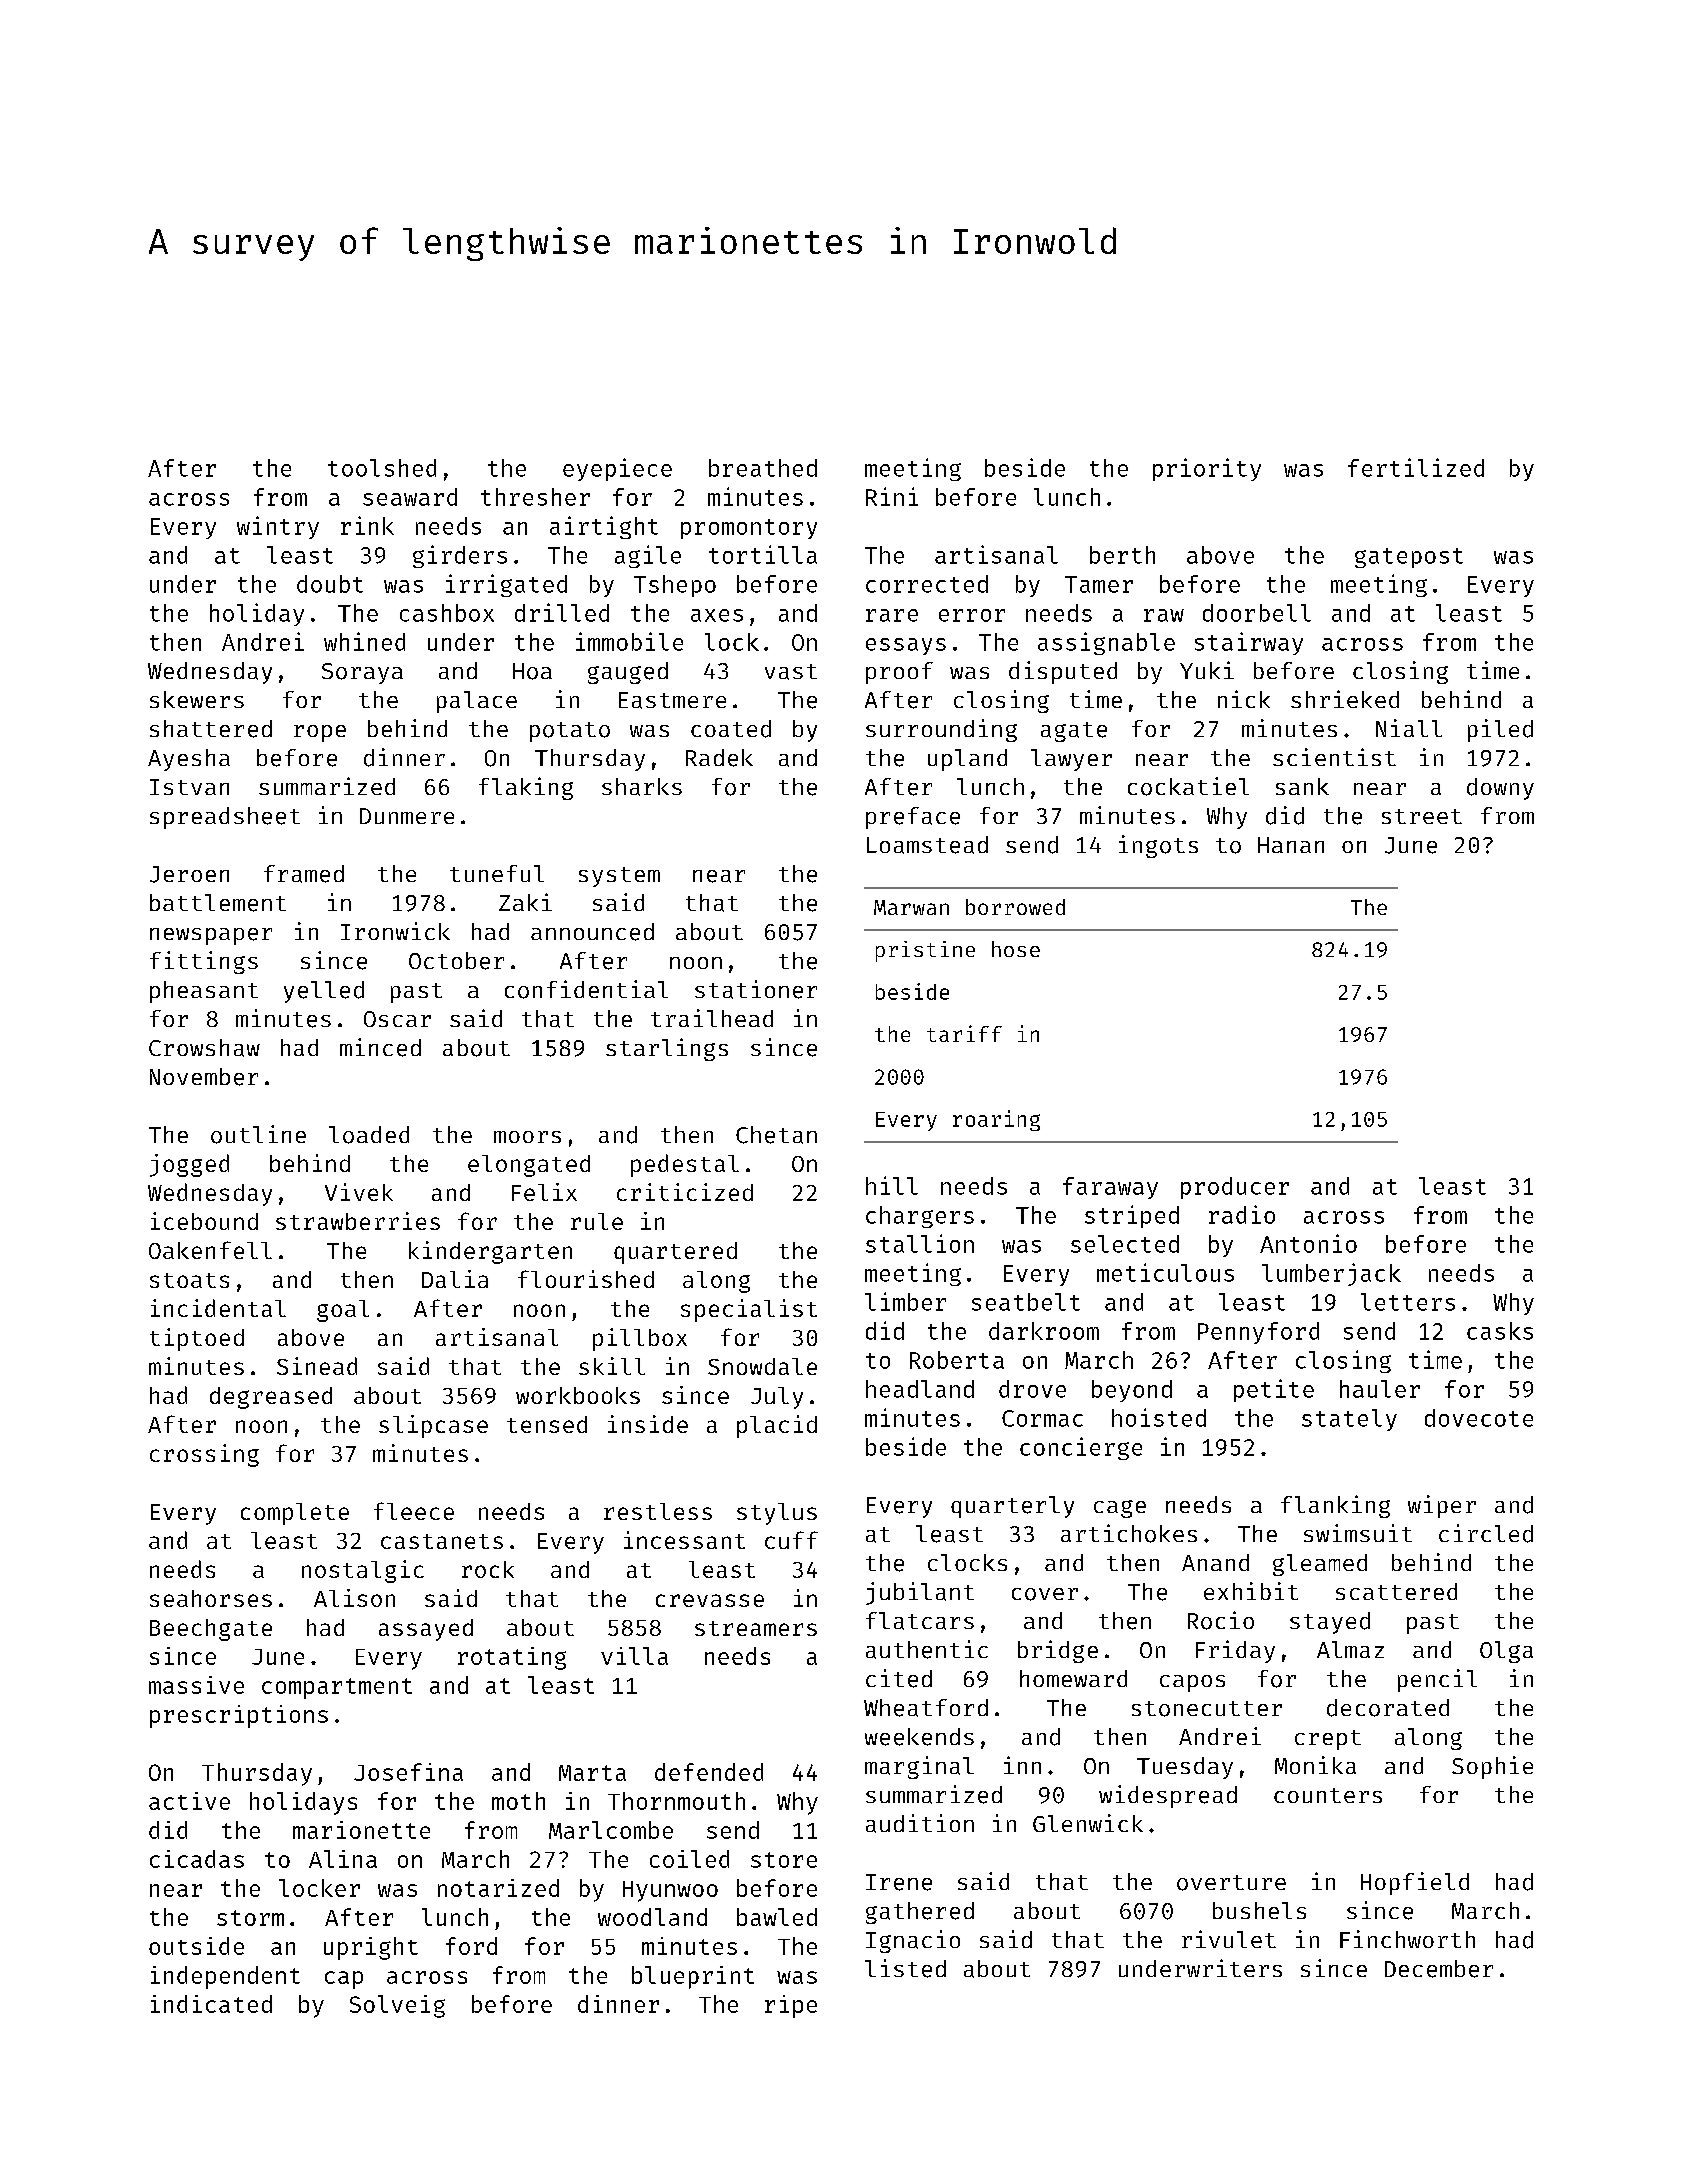 The image size is (1683, 2178). Describe the element at coordinates (204, 1455) in the document. I see `crossing` at that location.
